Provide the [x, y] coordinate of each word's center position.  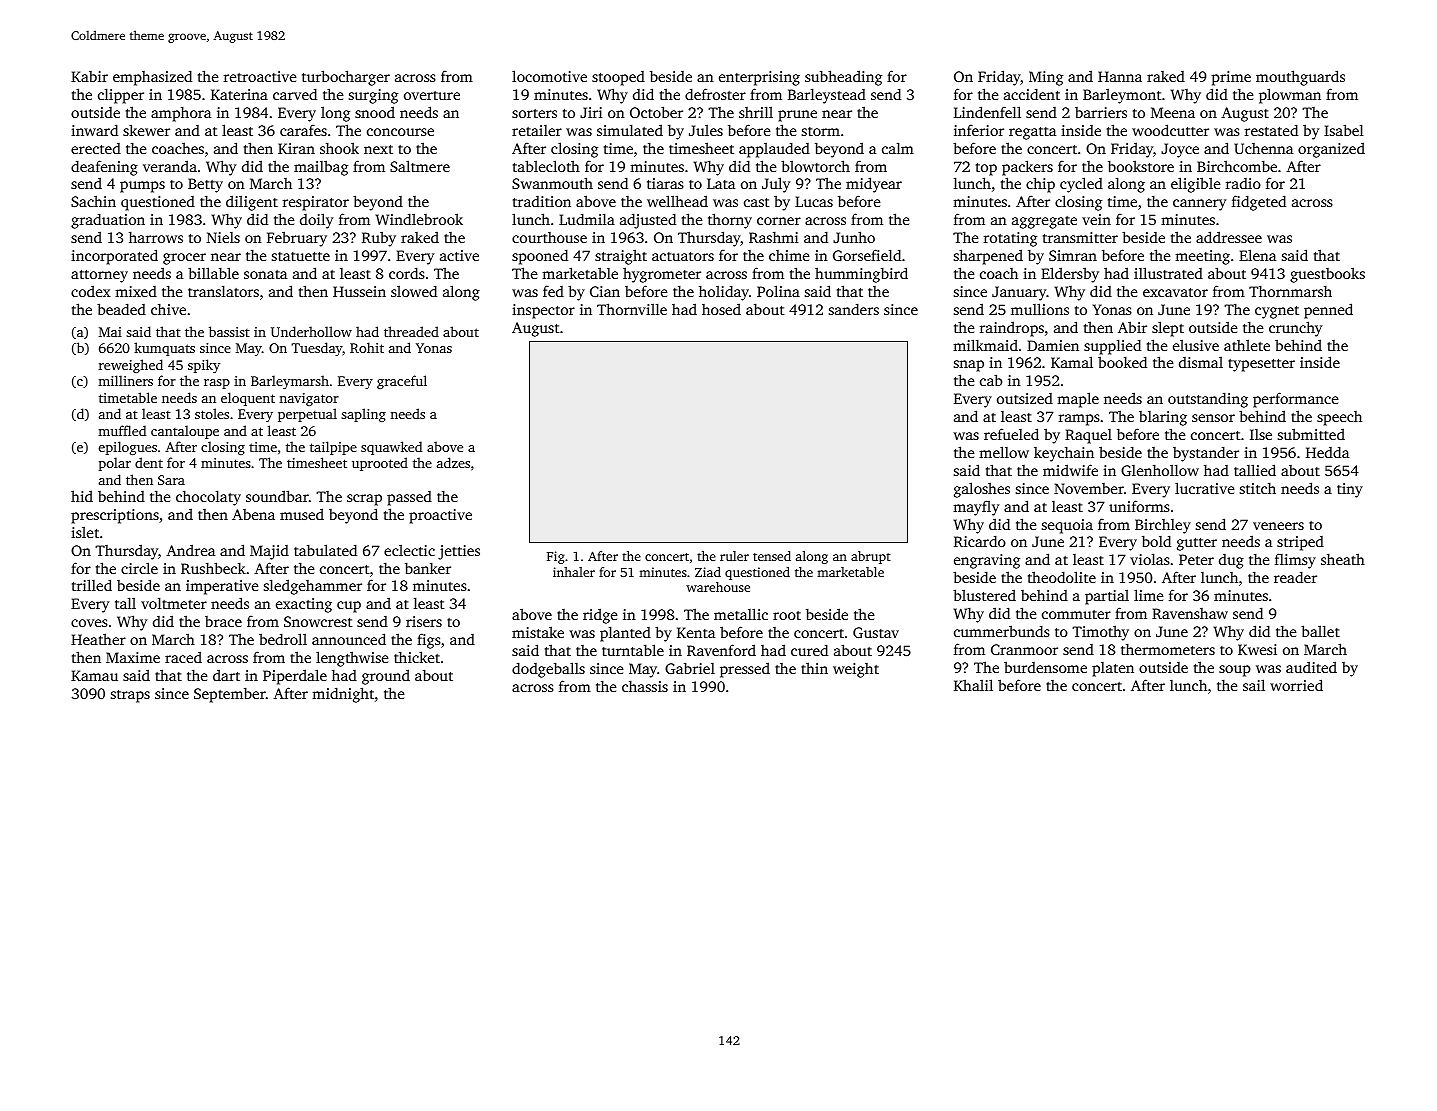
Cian [605, 291]
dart [226, 675]
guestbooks [1327, 275]
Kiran [296, 148]
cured [809, 650]
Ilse [1261, 434]
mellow [1004, 452]
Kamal [1072, 362]
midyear [874, 185]
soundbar [277, 496]
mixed [136, 291]
